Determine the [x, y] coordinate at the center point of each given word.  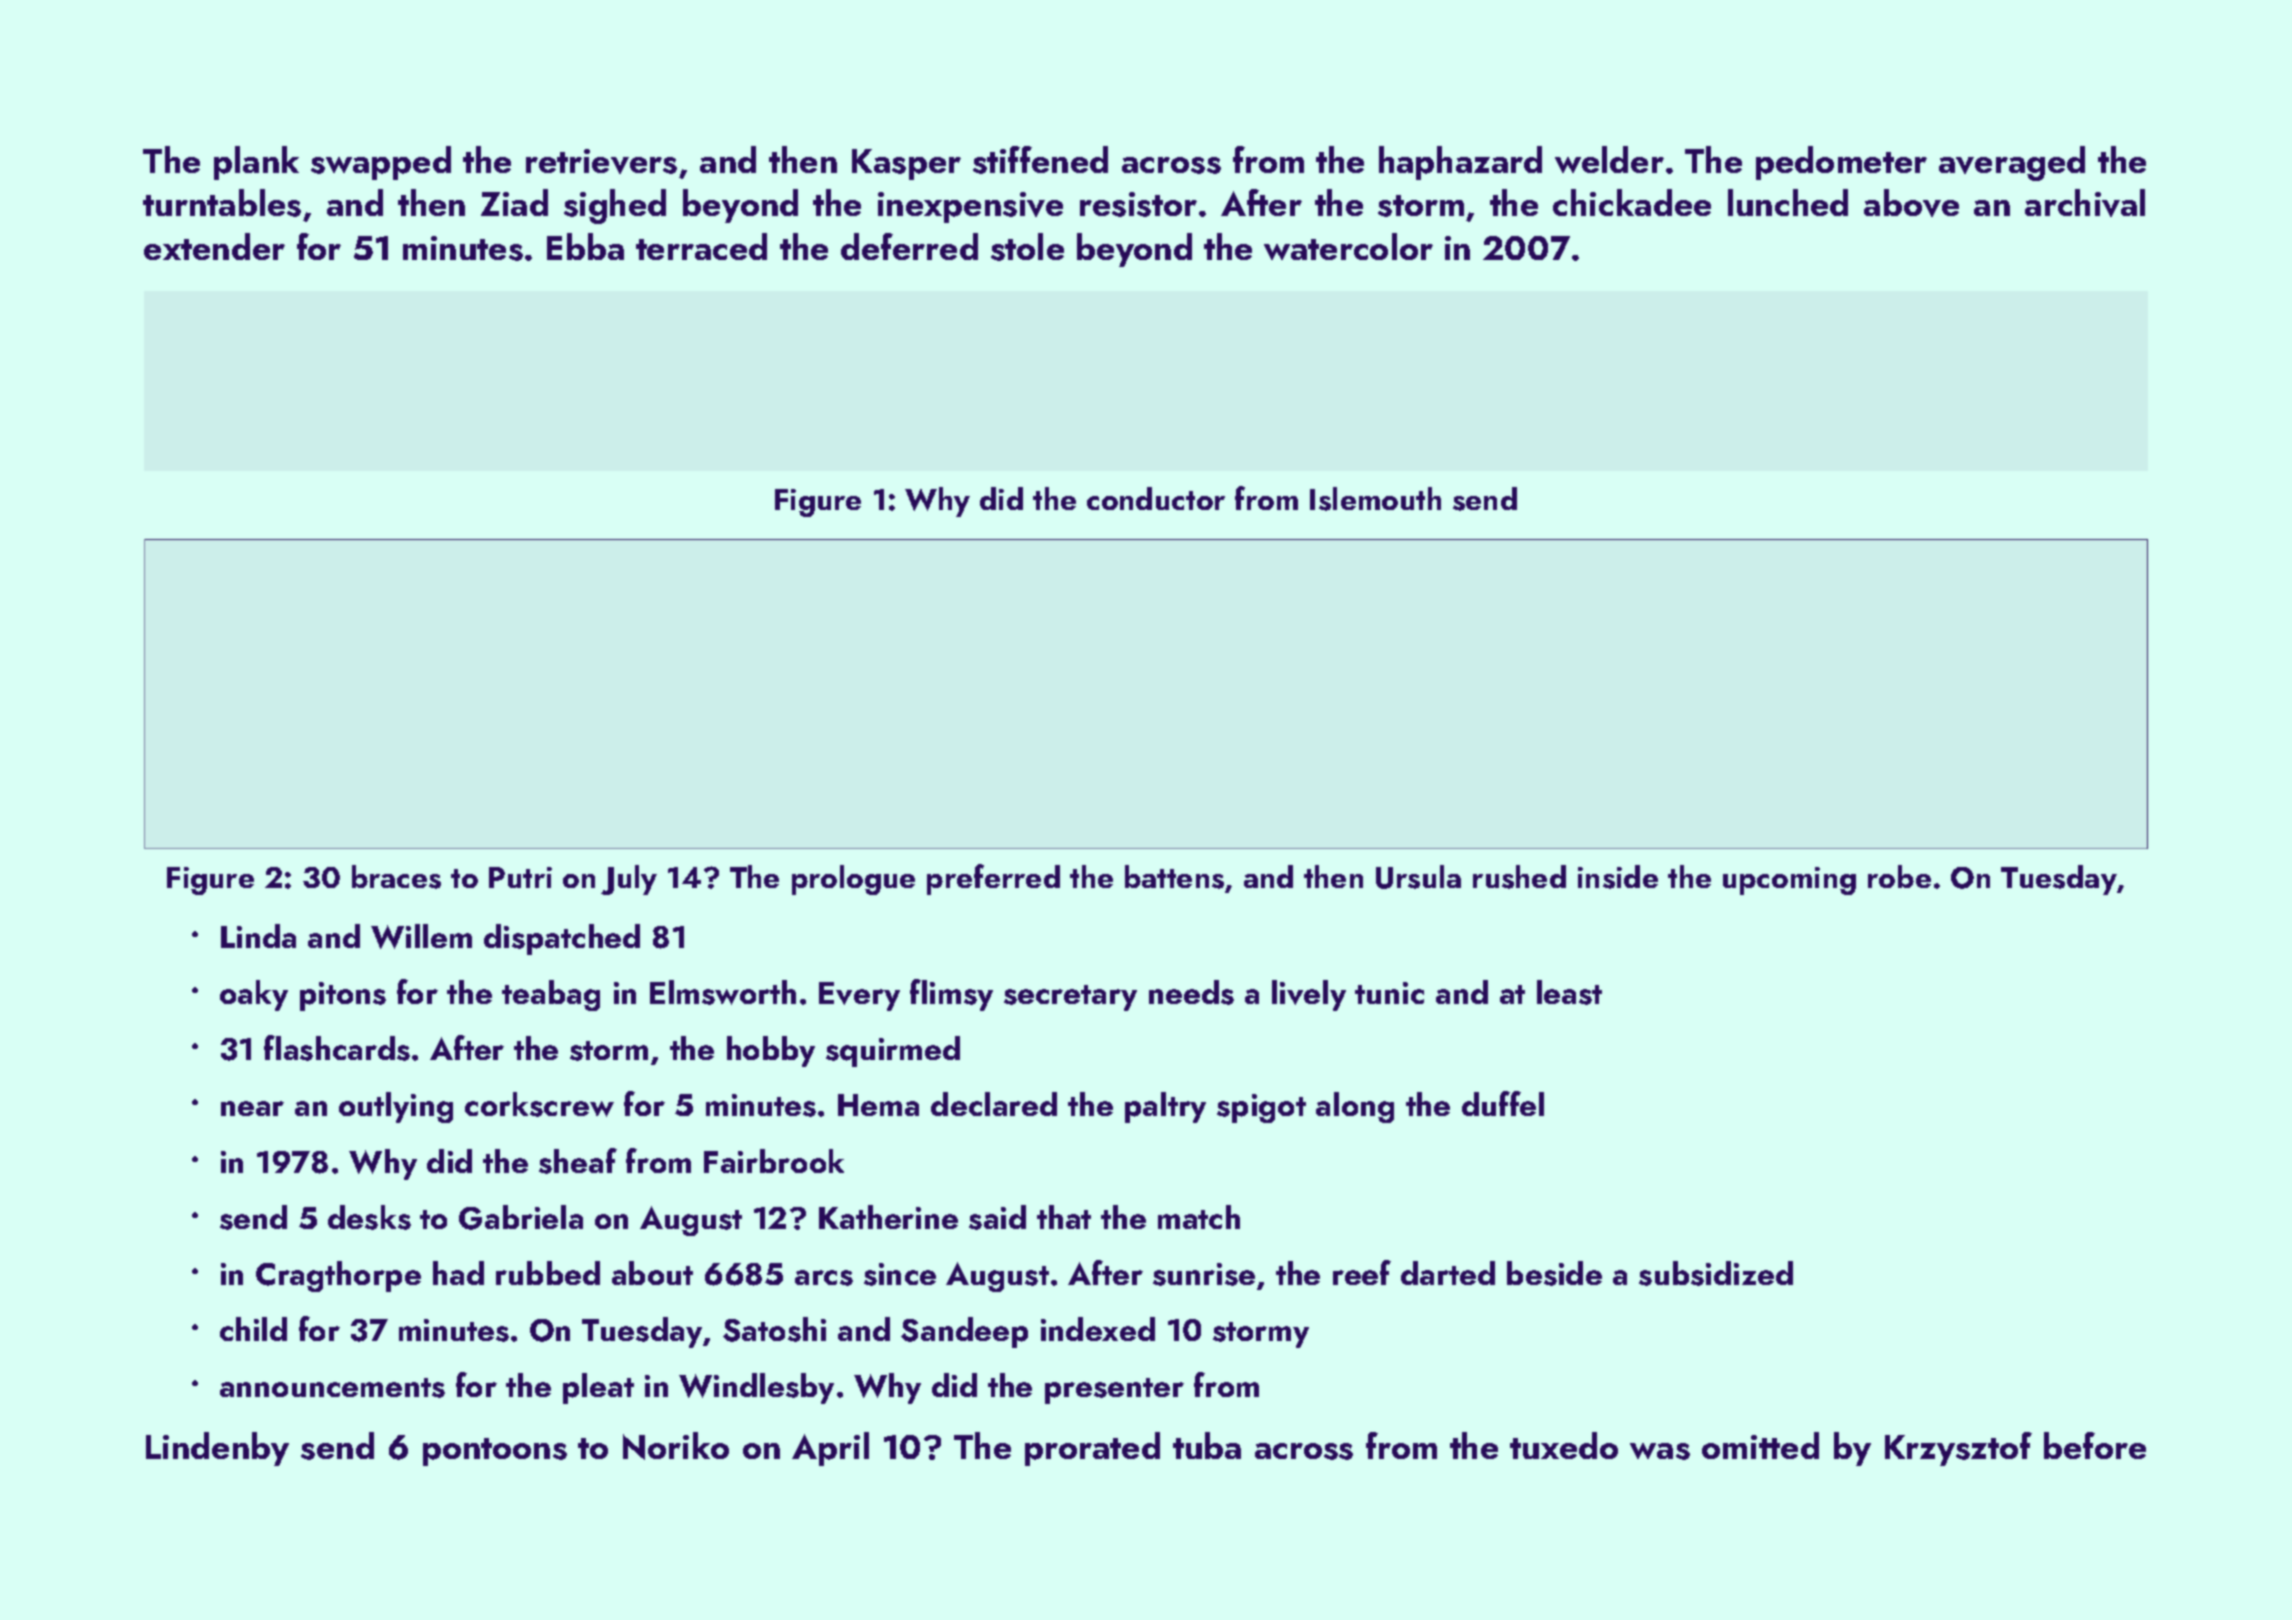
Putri [520, 877]
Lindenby [217, 1449]
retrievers [601, 161]
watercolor [1348, 246]
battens [1174, 877]
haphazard [1460, 163]
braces [396, 877]
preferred [993, 879]
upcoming [1789, 881]
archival [2085, 203]
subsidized [1716, 1273]
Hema [878, 1105]
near [252, 1108]
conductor [1156, 498]
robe [1899, 876]
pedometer [1841, 163]
